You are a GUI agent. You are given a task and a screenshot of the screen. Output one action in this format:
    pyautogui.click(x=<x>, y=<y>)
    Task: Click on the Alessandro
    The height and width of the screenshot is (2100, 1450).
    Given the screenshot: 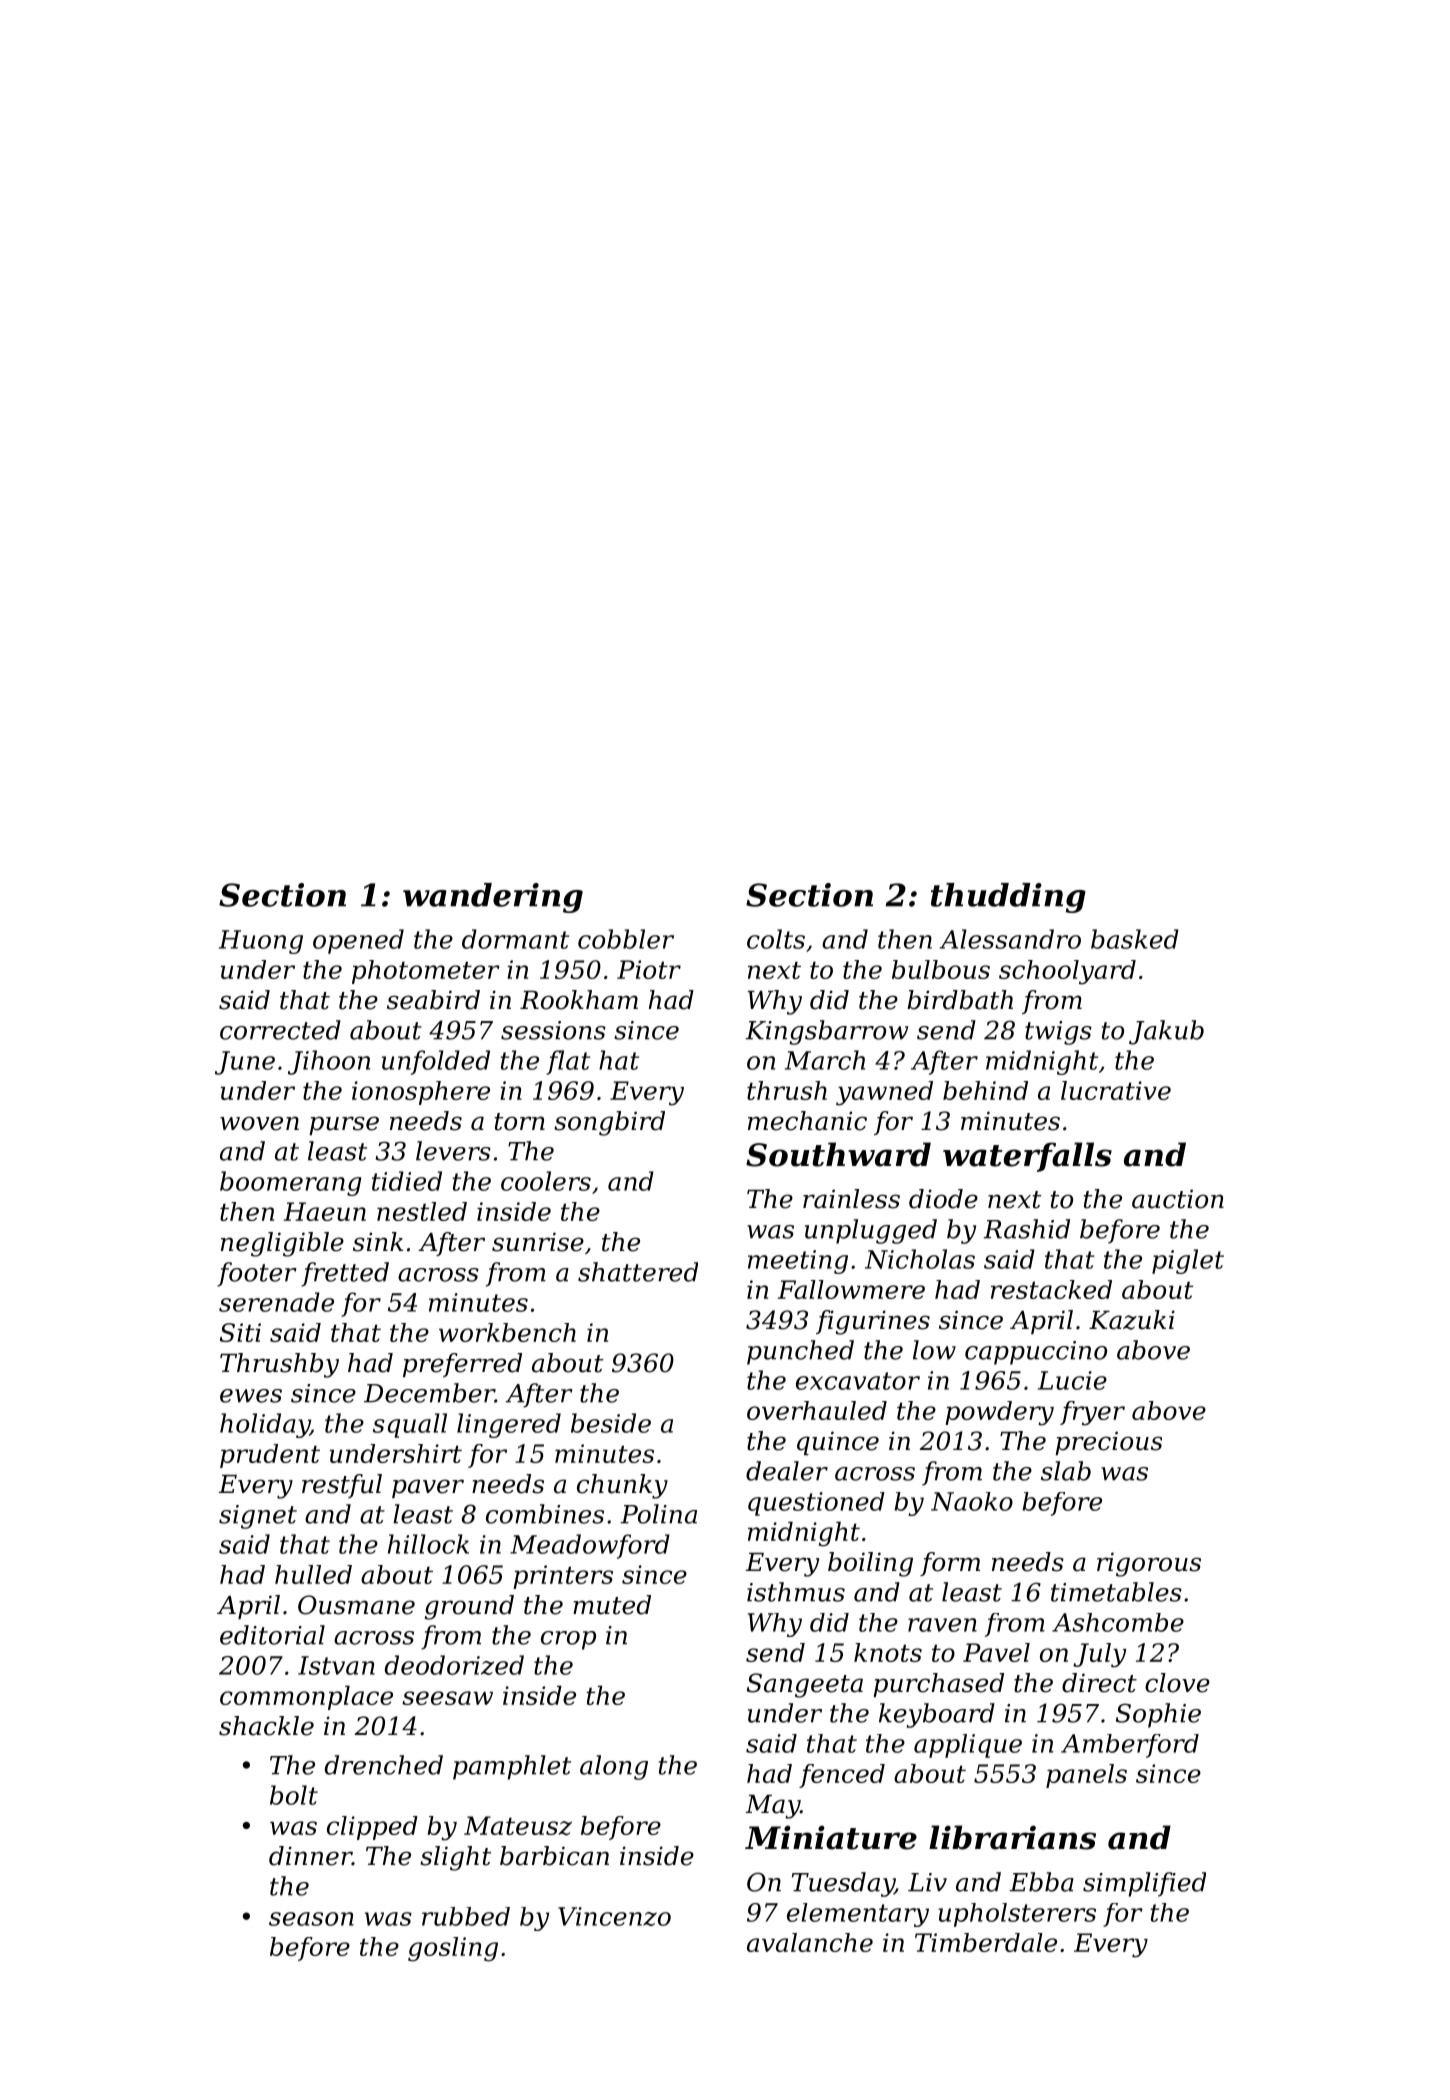 What is the action you would take?
    pyautogui.click(x=1010, y=939)
